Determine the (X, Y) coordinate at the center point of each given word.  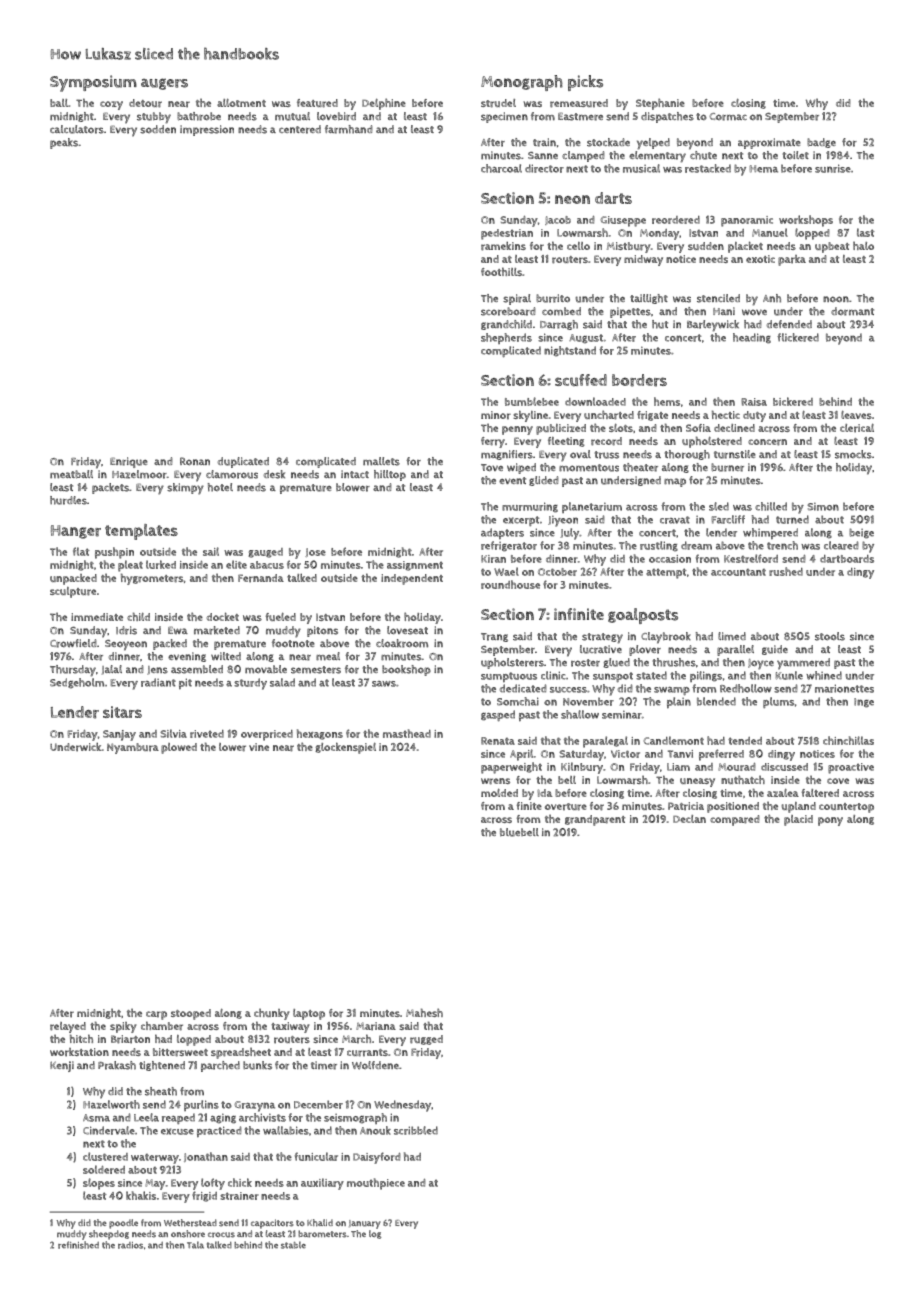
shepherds (506, 338)
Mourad (736, 767)
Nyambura (133, 748)
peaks (64, 143)
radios (130, 1245)
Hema (763, 169)
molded (499, 793)
